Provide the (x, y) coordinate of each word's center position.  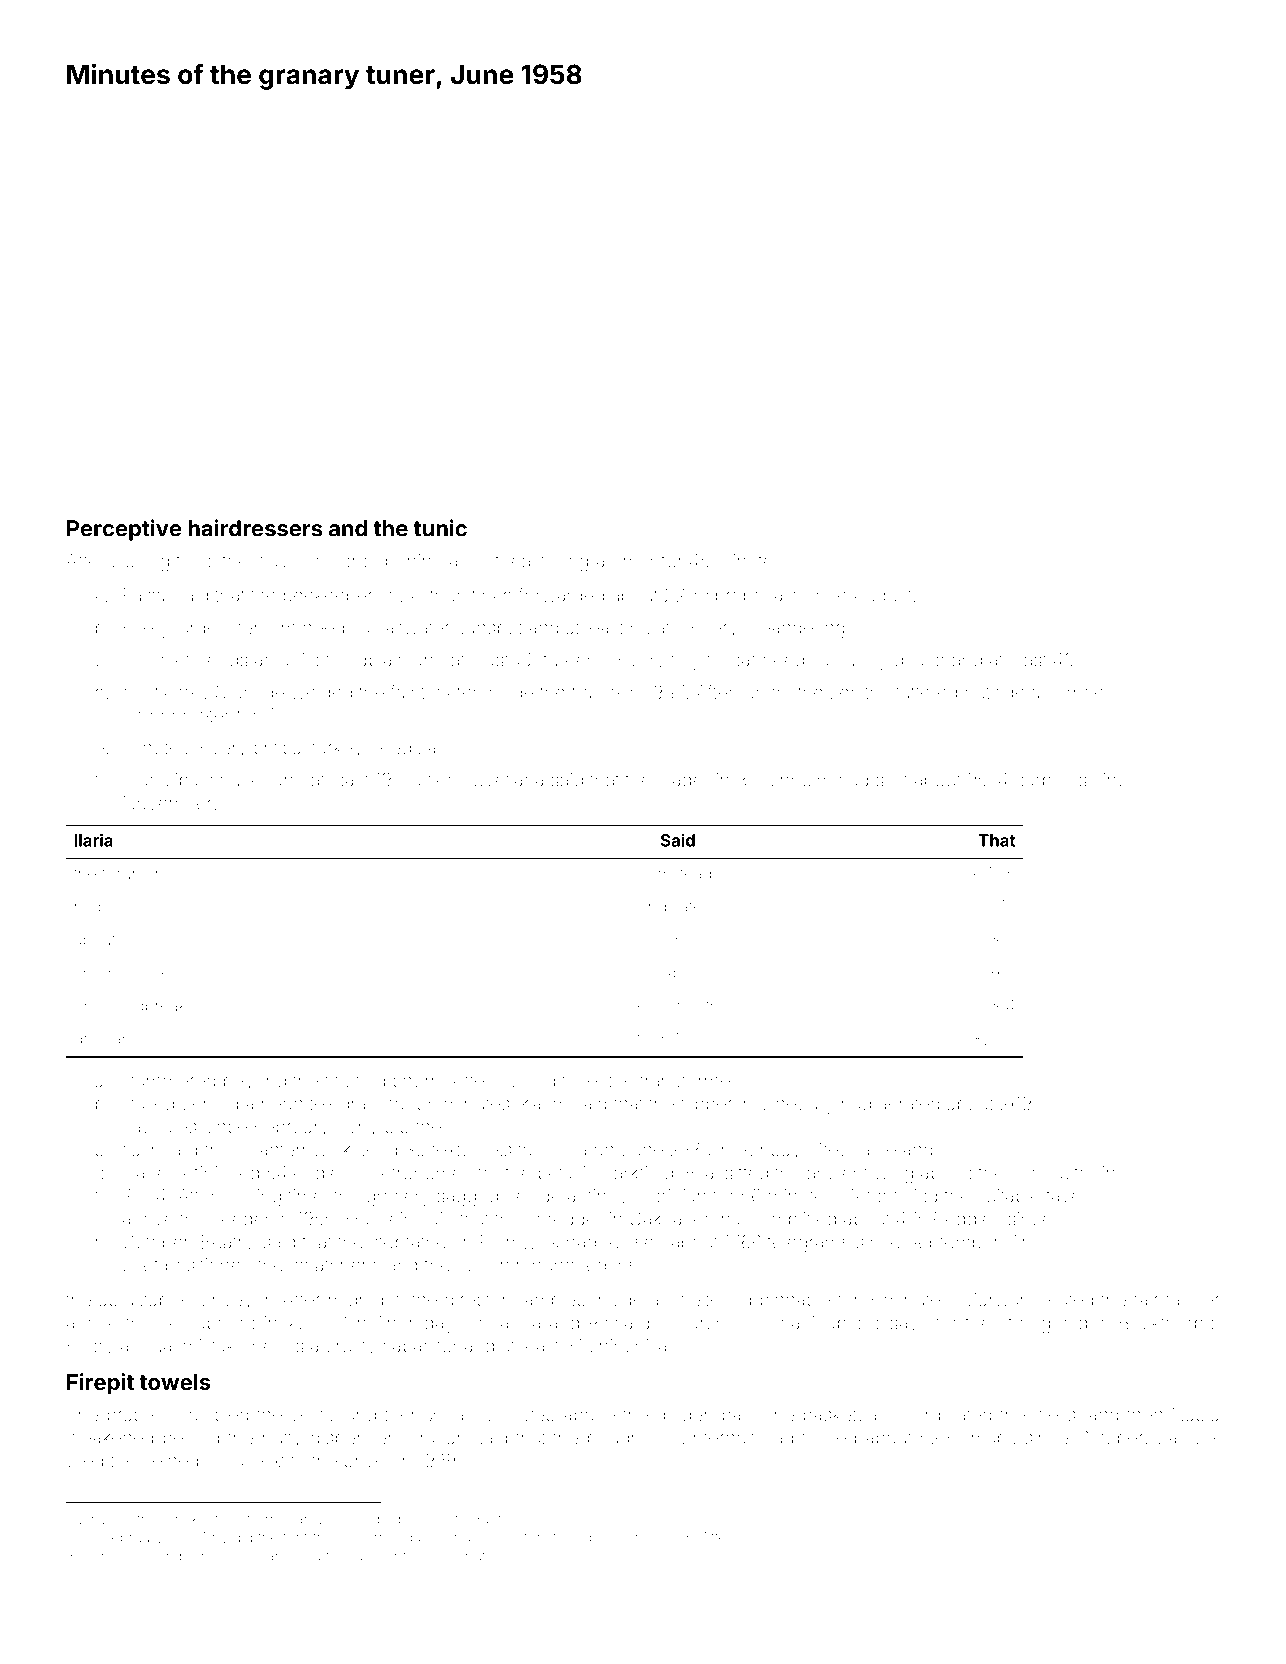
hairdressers (255, 528)
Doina (563, 1149)
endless (326, 1173)
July (662, 1539)
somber (1079, 692)
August (882, 597)
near (264, 1557)
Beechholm (784, 779)
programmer (603, 564)
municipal (162, 781)
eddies (973, 1219)
